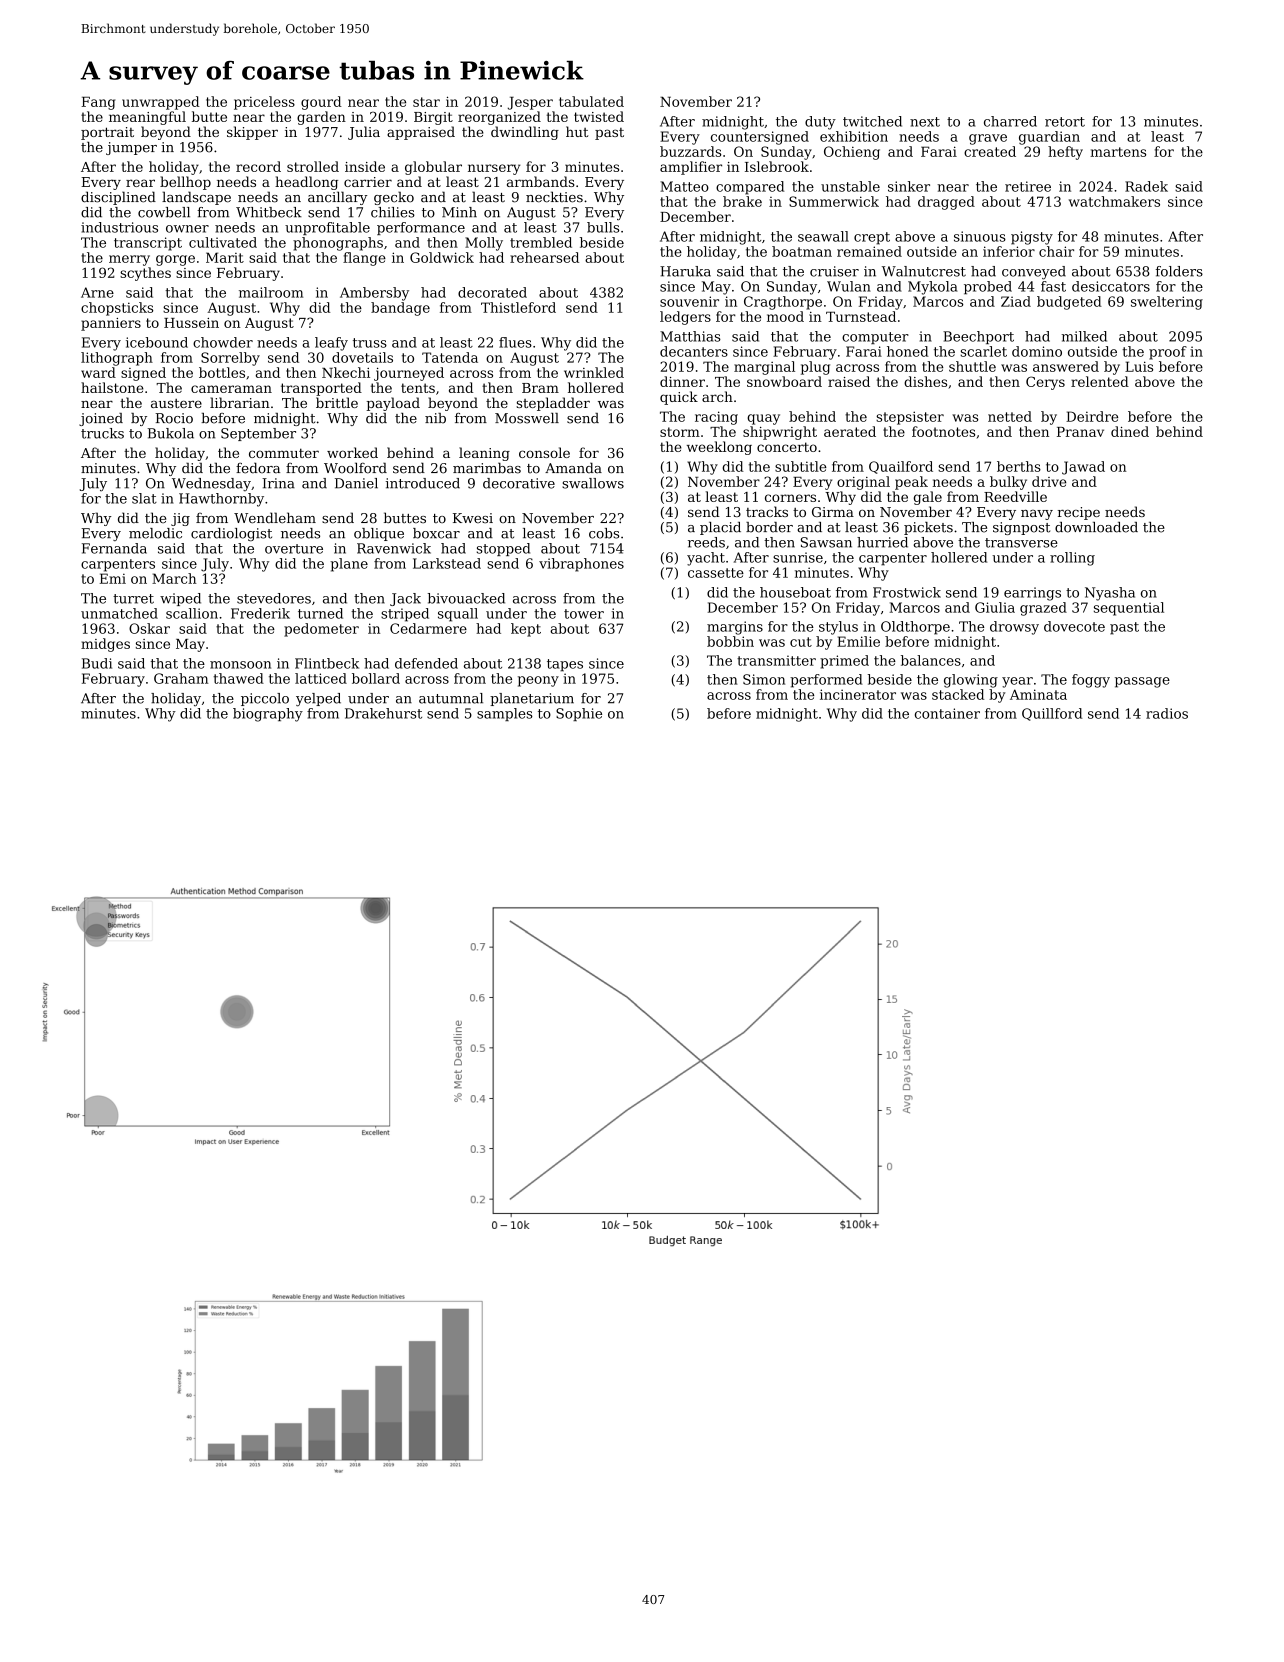 Image resolution: width=1284 pixels, height=1662 pixels. Describe the element at coordinates (541, 181) in the image. I see `armbands` at that location.
